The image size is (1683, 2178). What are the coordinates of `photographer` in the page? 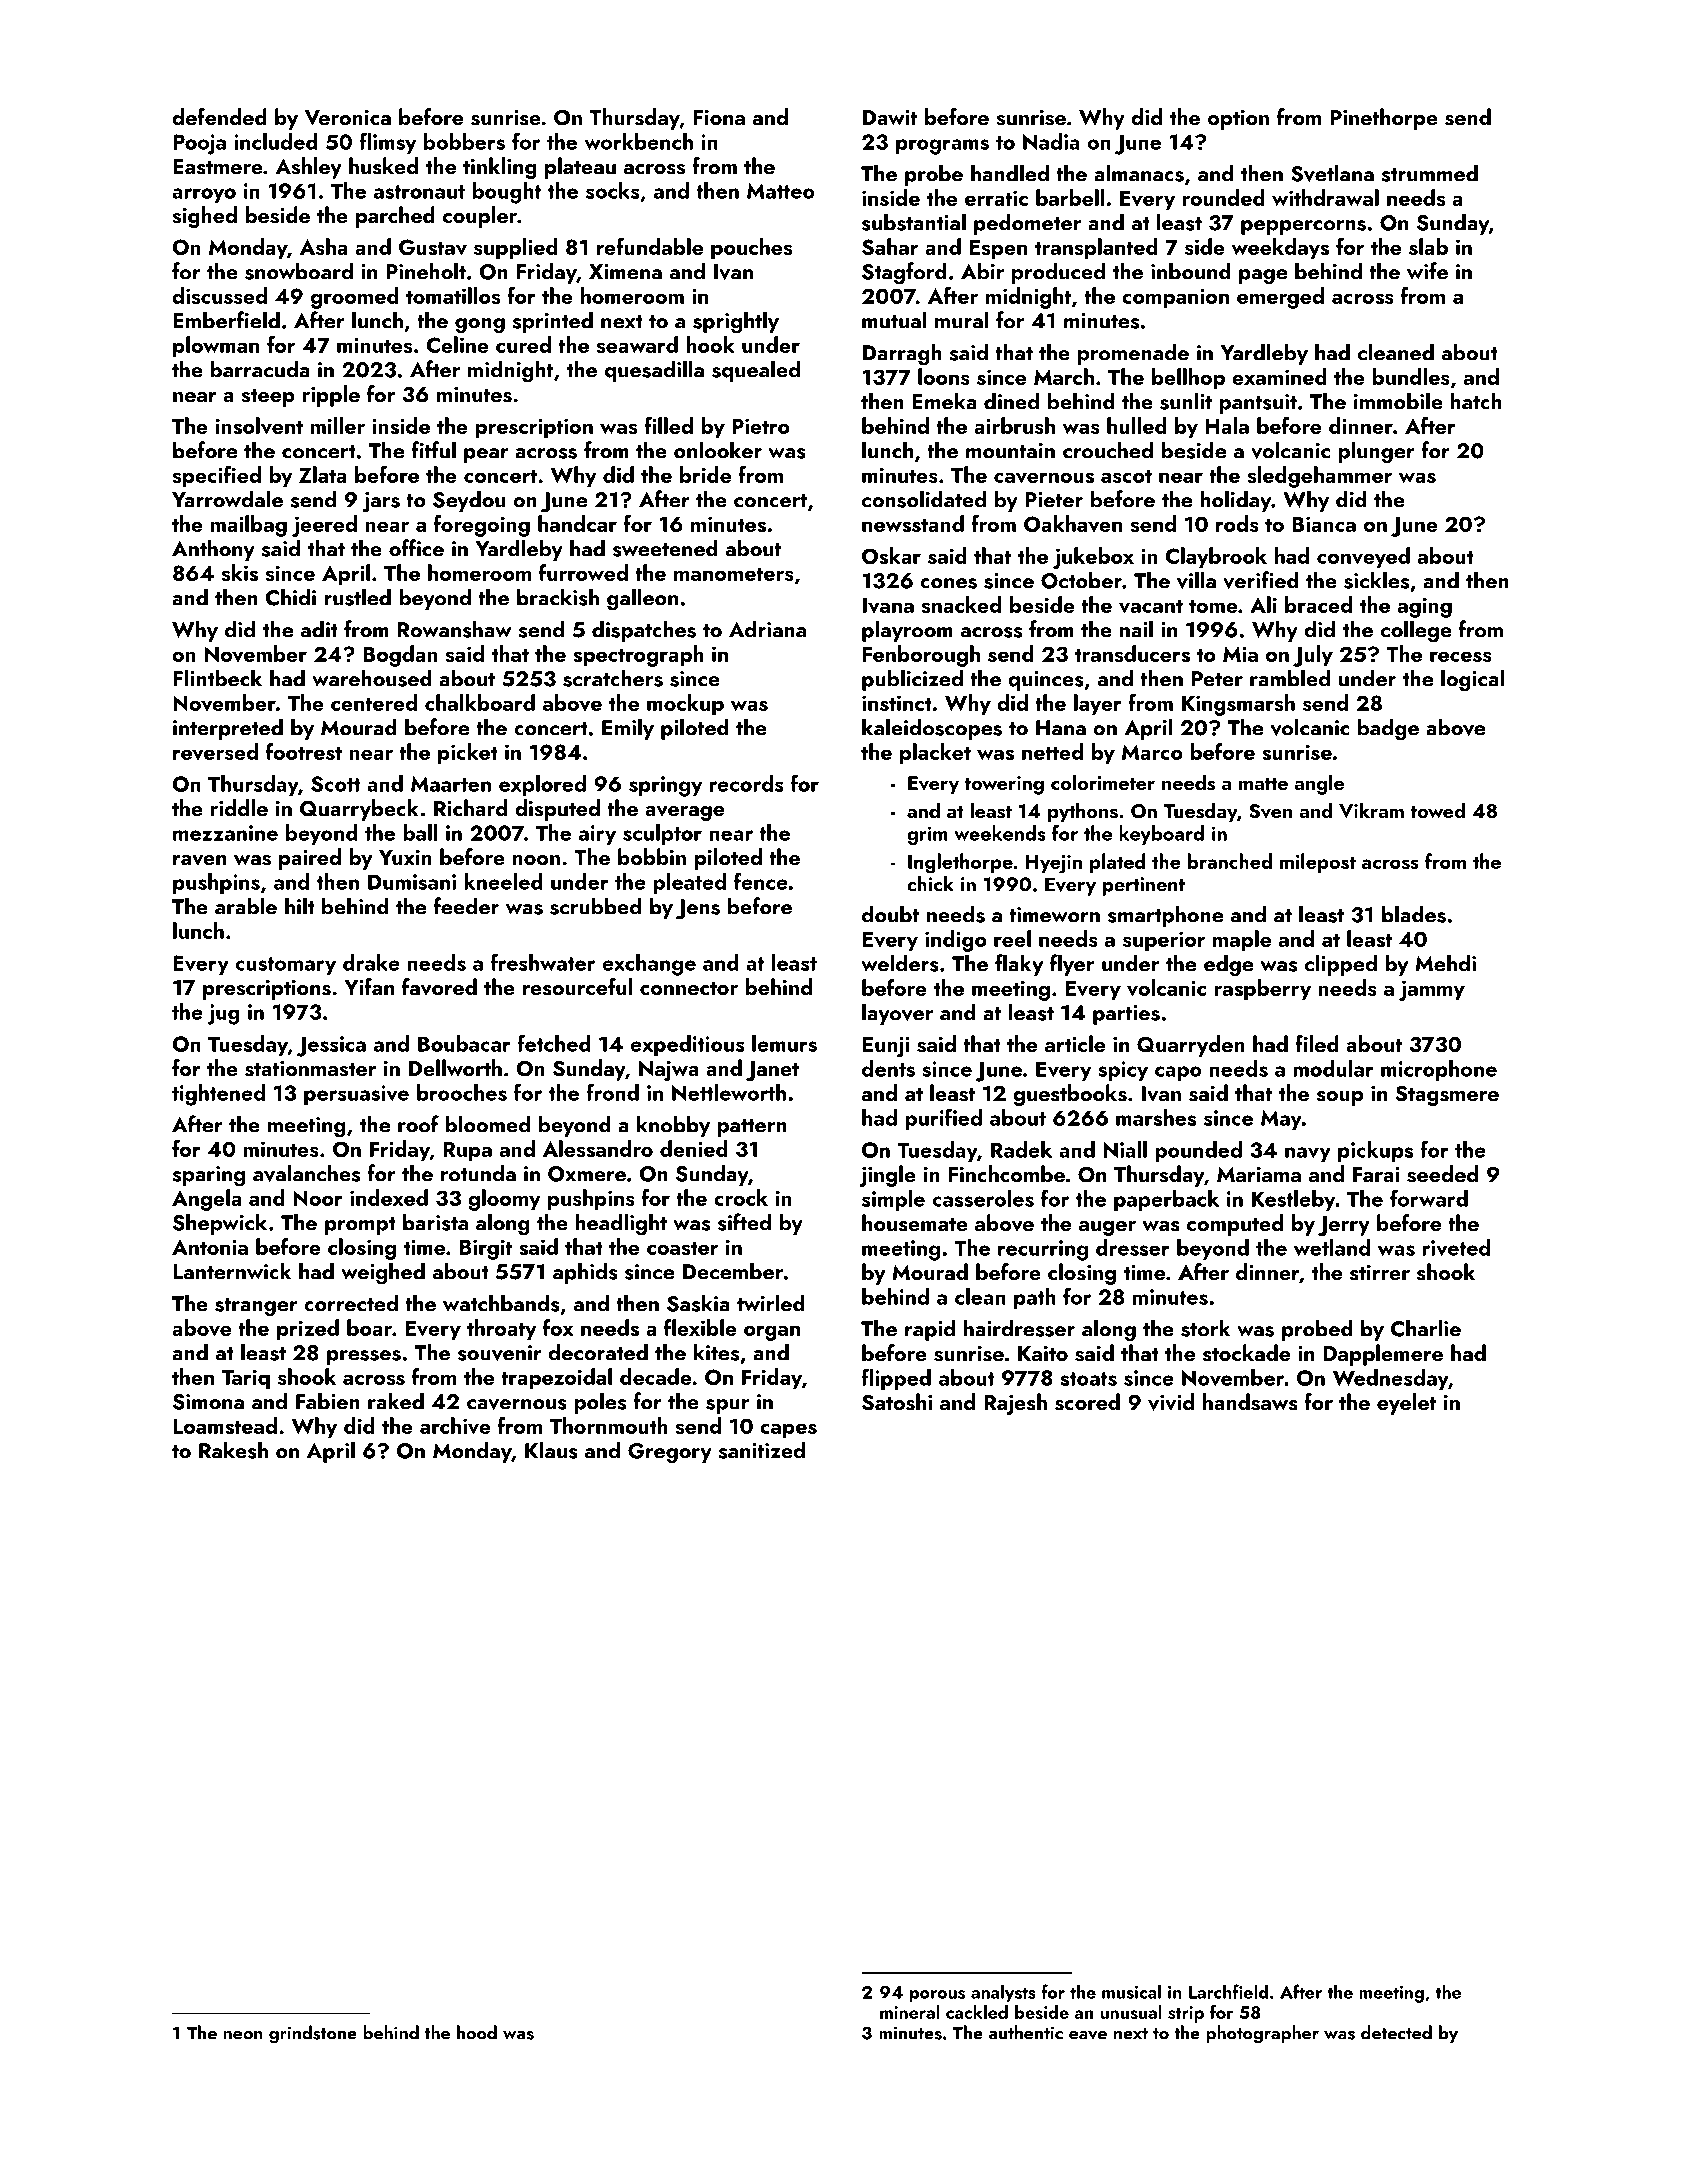 It's located at (1262, 2034).
